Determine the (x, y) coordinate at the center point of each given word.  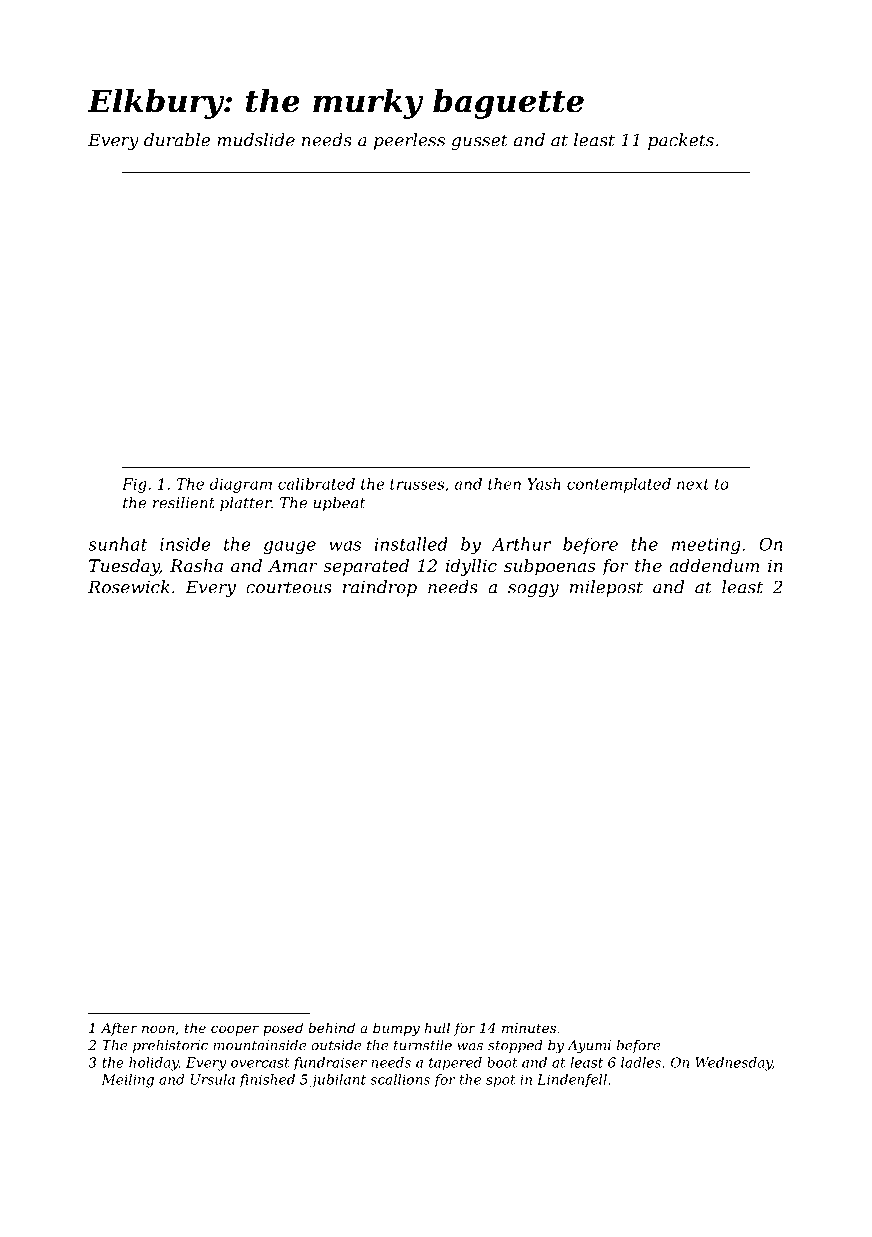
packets (681, 141)
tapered (455, 1064)
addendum (714, 565)
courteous (289, 587)
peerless (409, 141)
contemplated (619, 485)
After (119, 1029)
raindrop (380, 588)
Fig (134, 485)
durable (177, 140)
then (504, 484)
